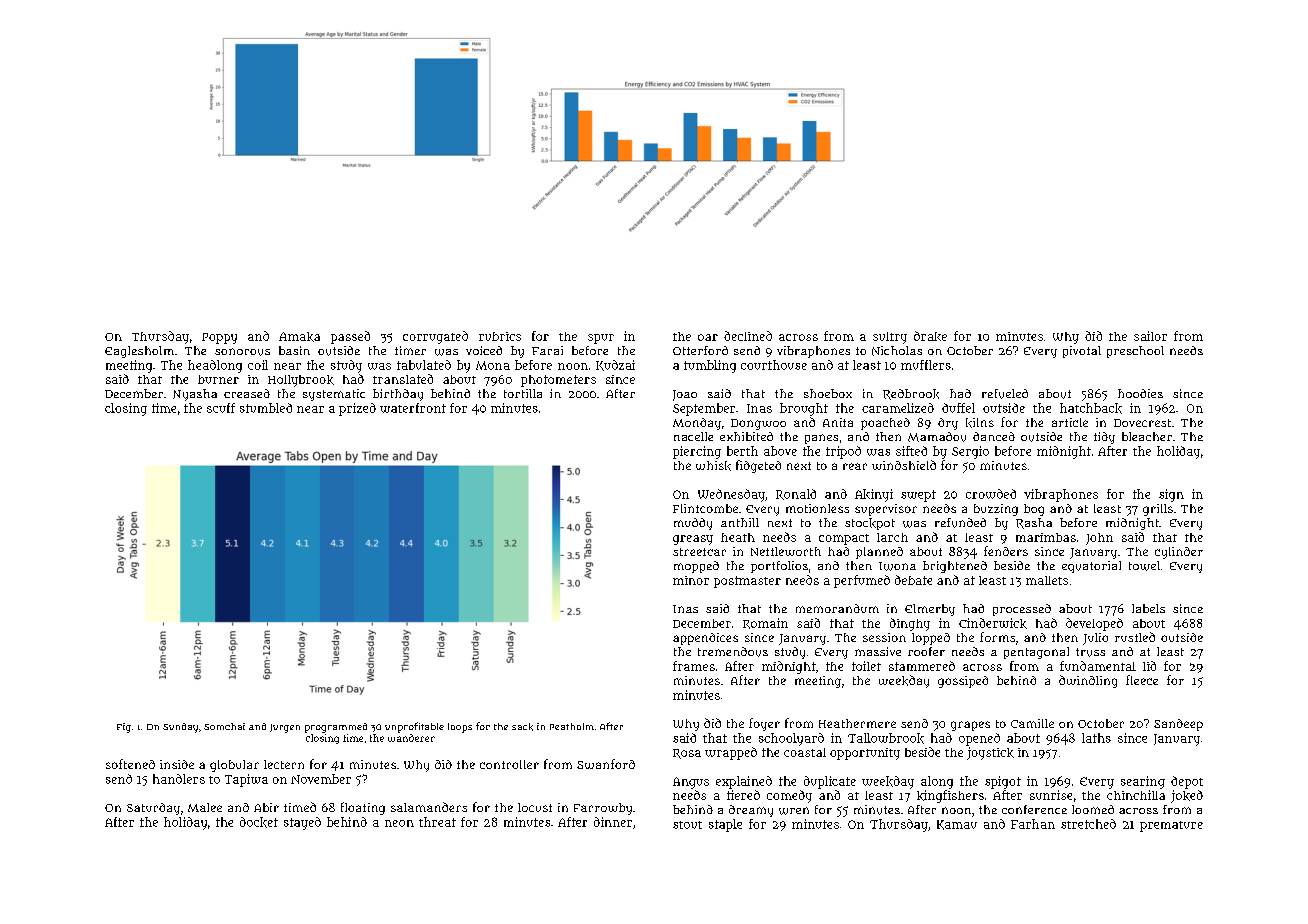  I want to click on softened, so click(130, 764).
